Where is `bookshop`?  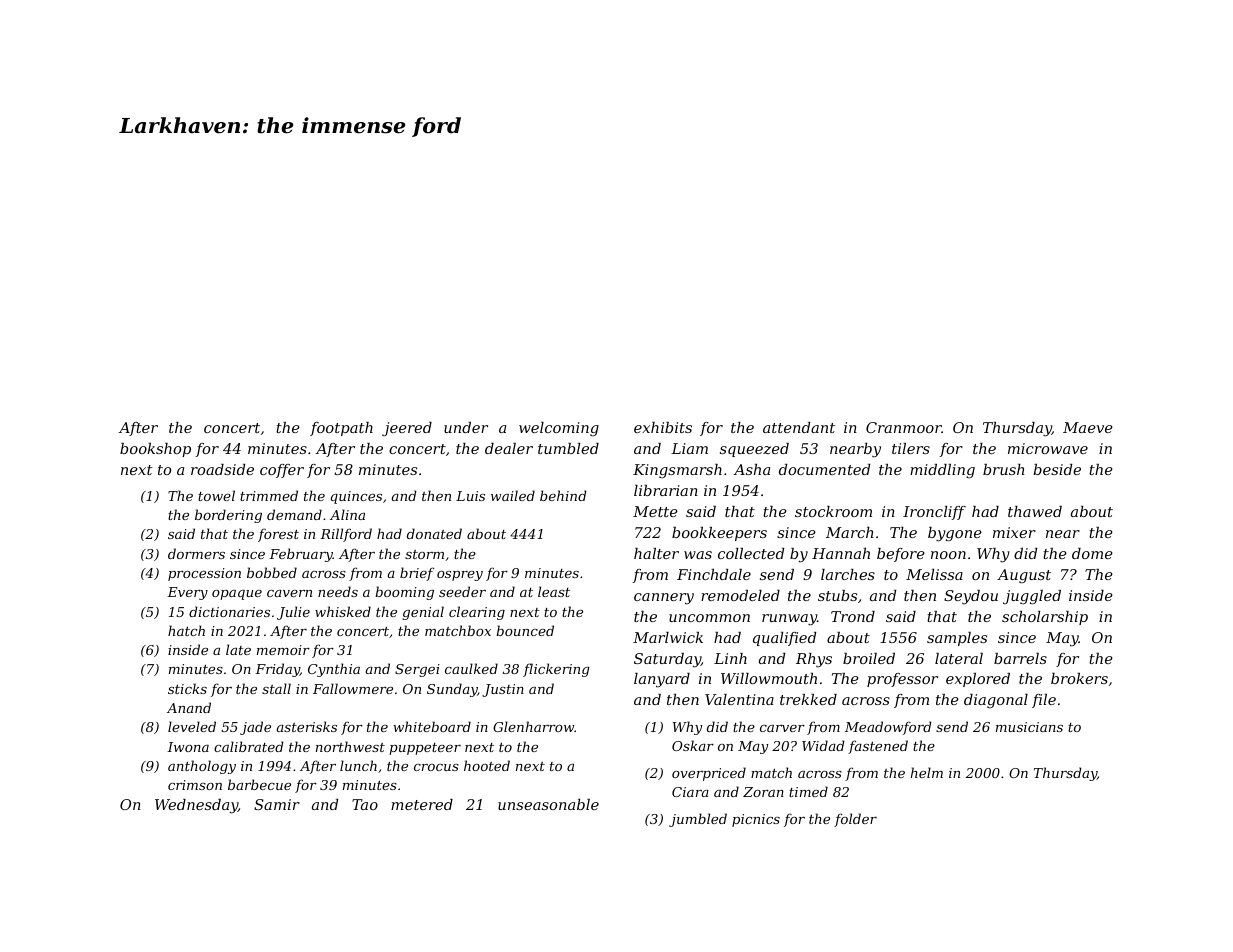
bookshop is located at coordinates (155, 450).
